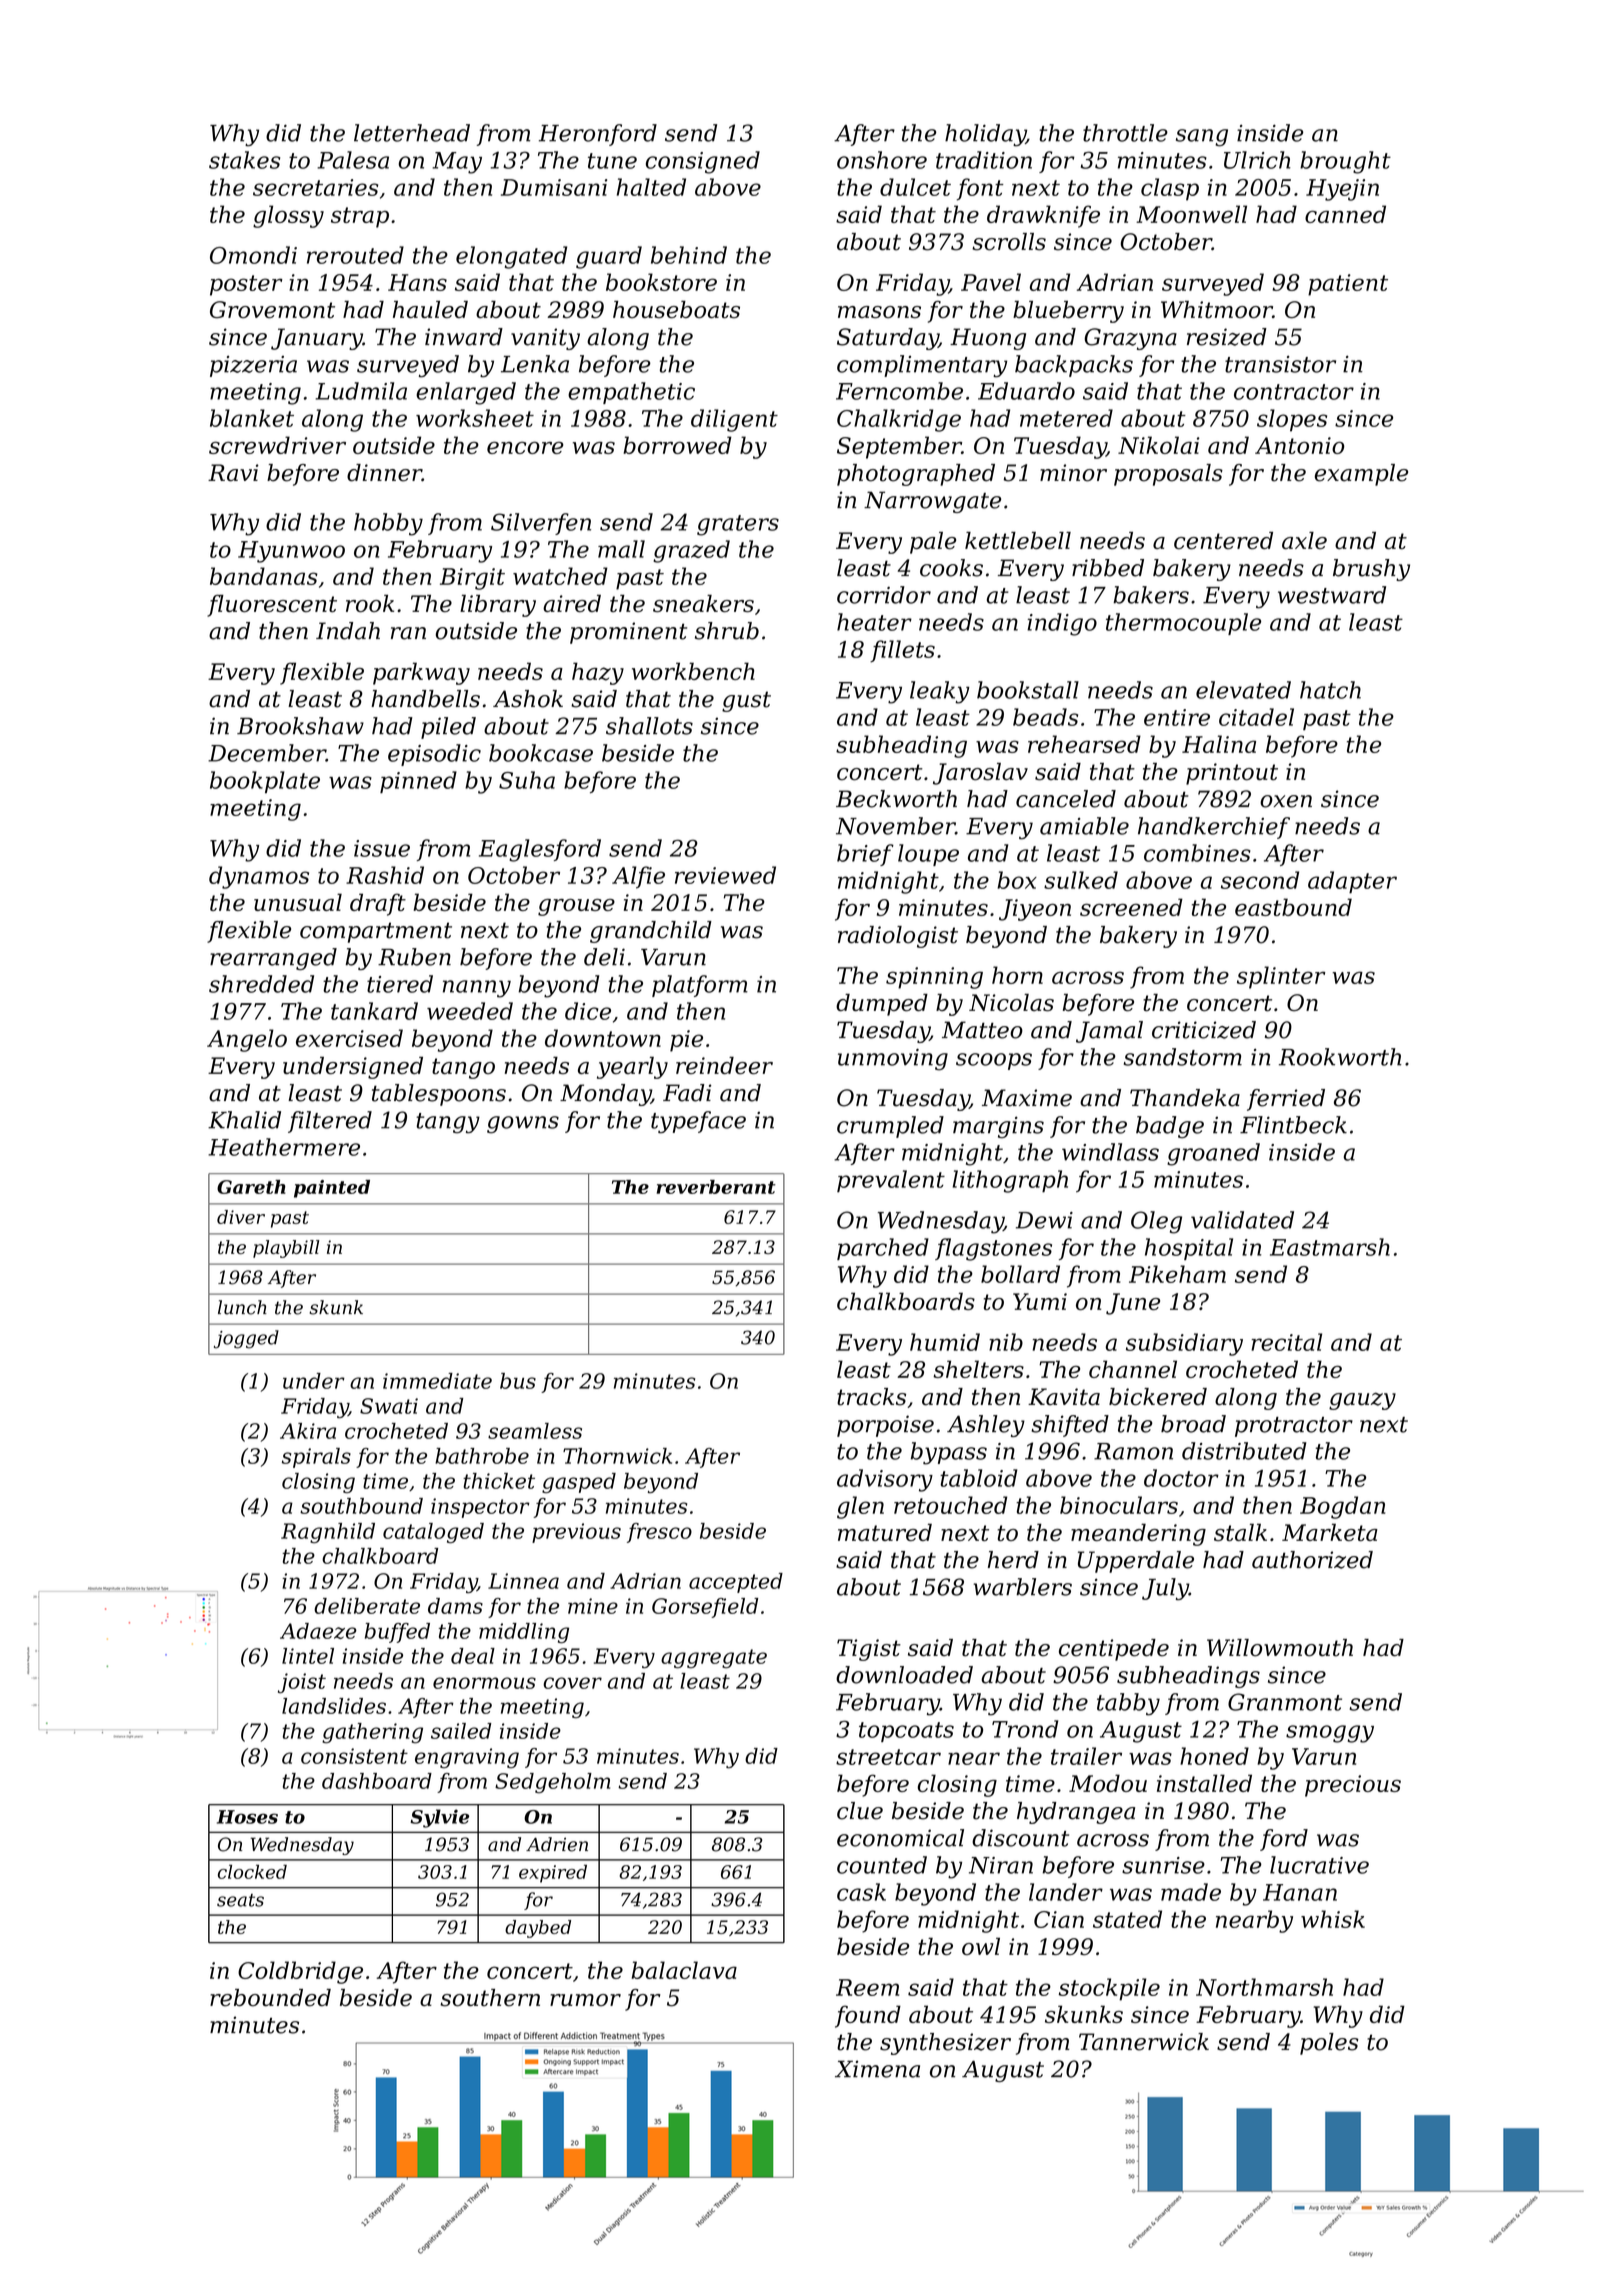  What do you see at coordinates (308, 1431) in the screenshot?
I see `Akira` at bounding box center [308, 1431].
